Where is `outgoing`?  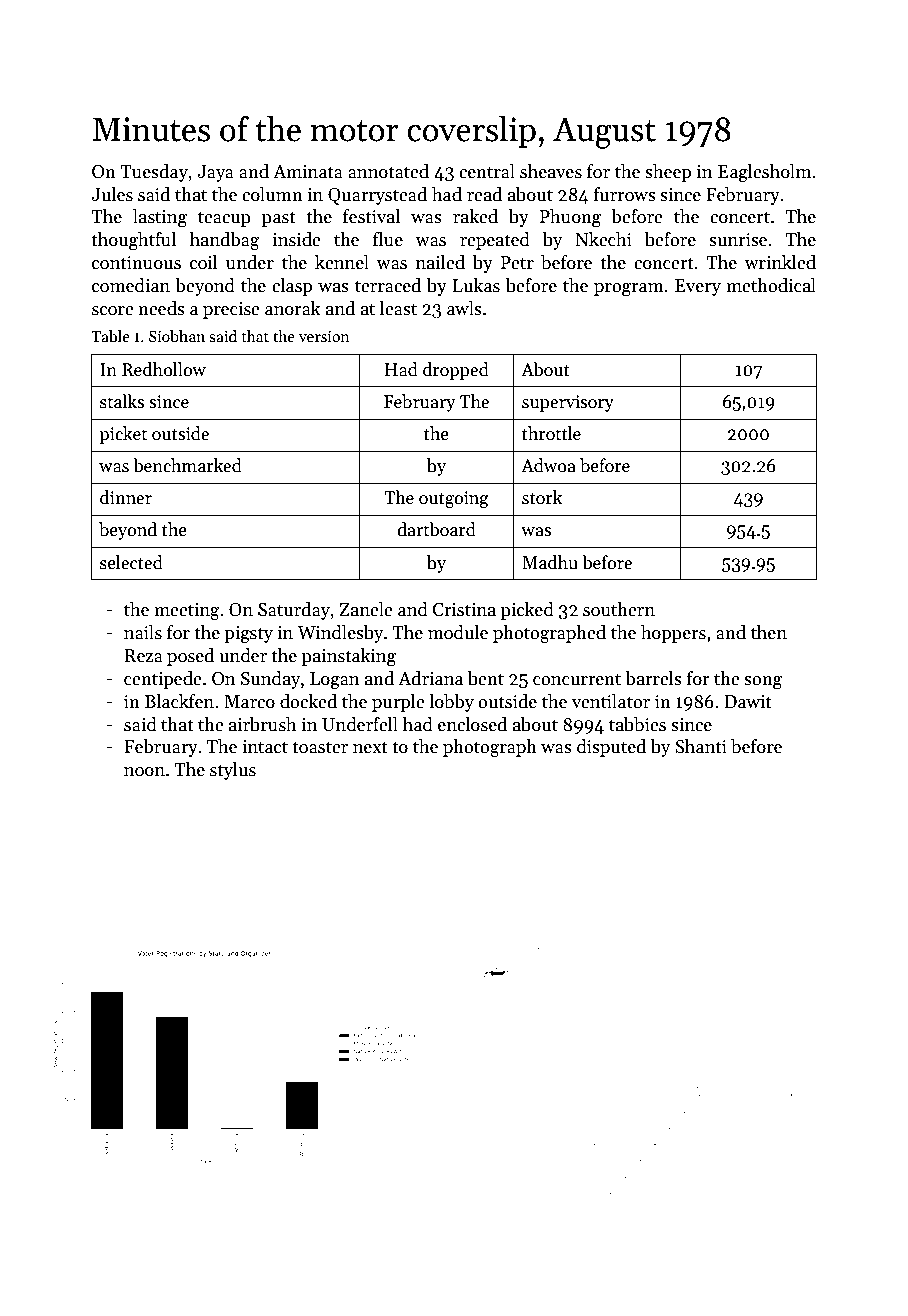
outgoing is located at coordinates (454, 499).
